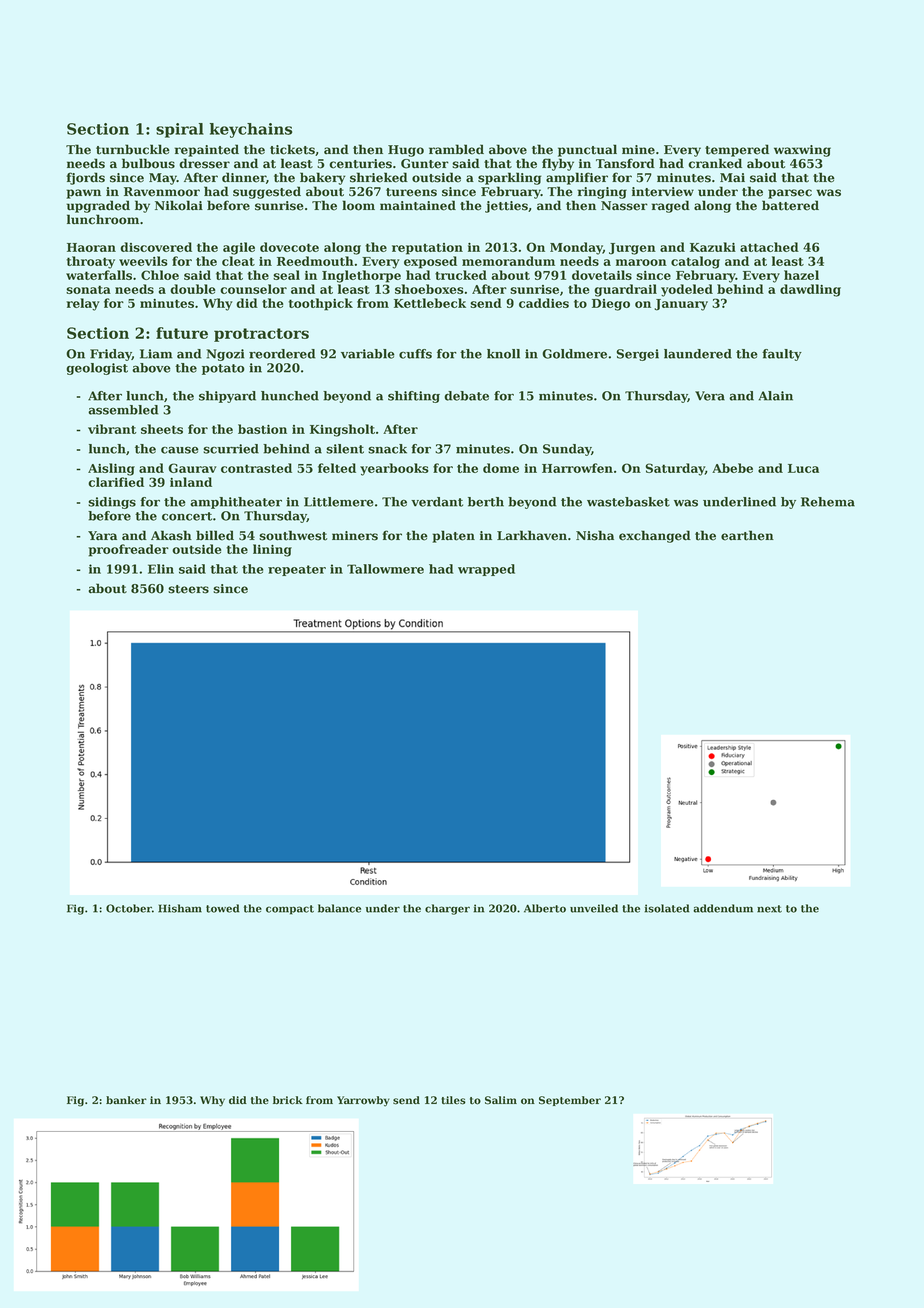 This screenshot has height=1308, width=924. Describe the element at coordinates (453, 1100) in the screenshot. I see `tiles` at that location.
